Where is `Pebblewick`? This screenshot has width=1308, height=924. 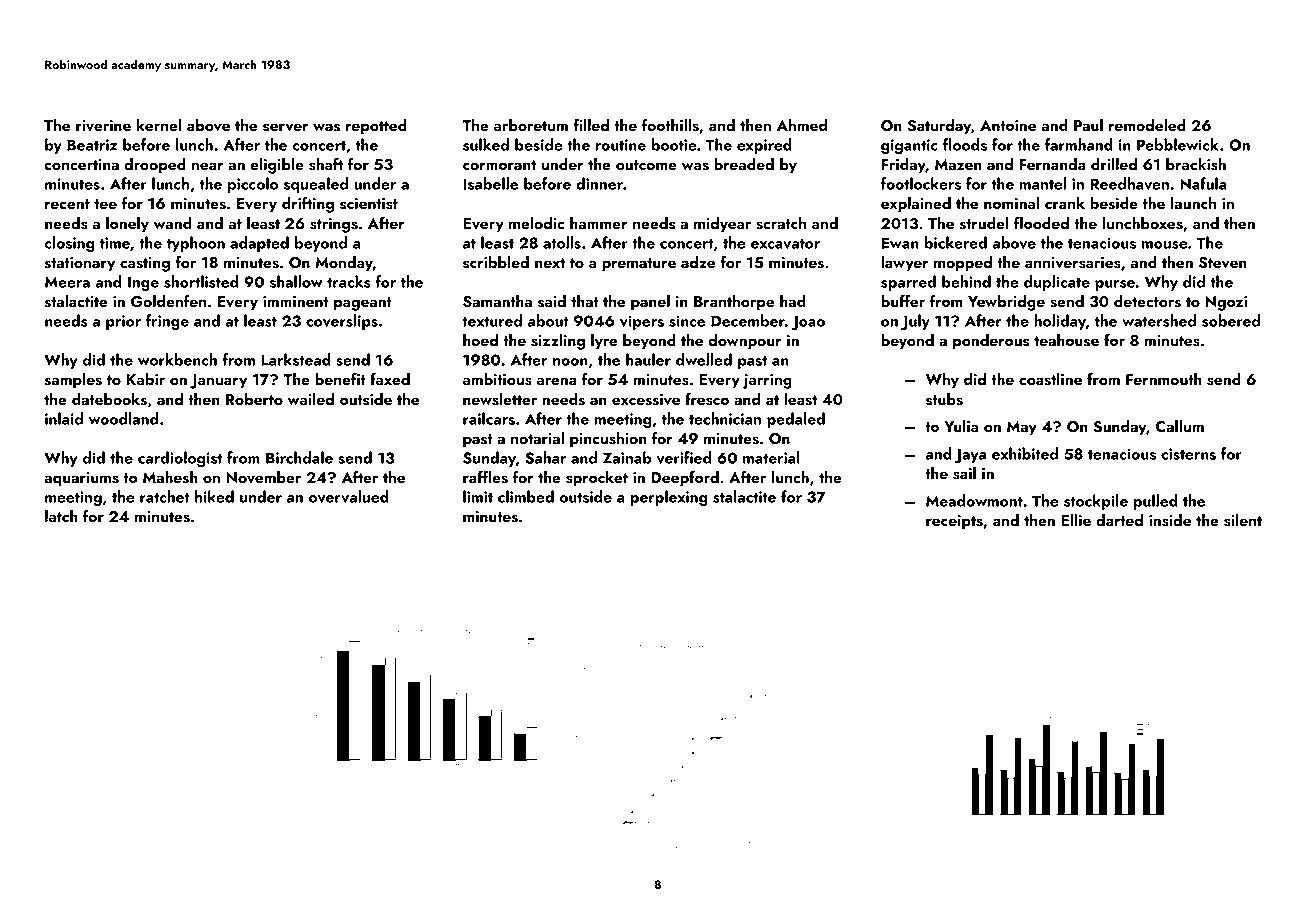
Pebblewick is located at coordinates (1178, 144).
